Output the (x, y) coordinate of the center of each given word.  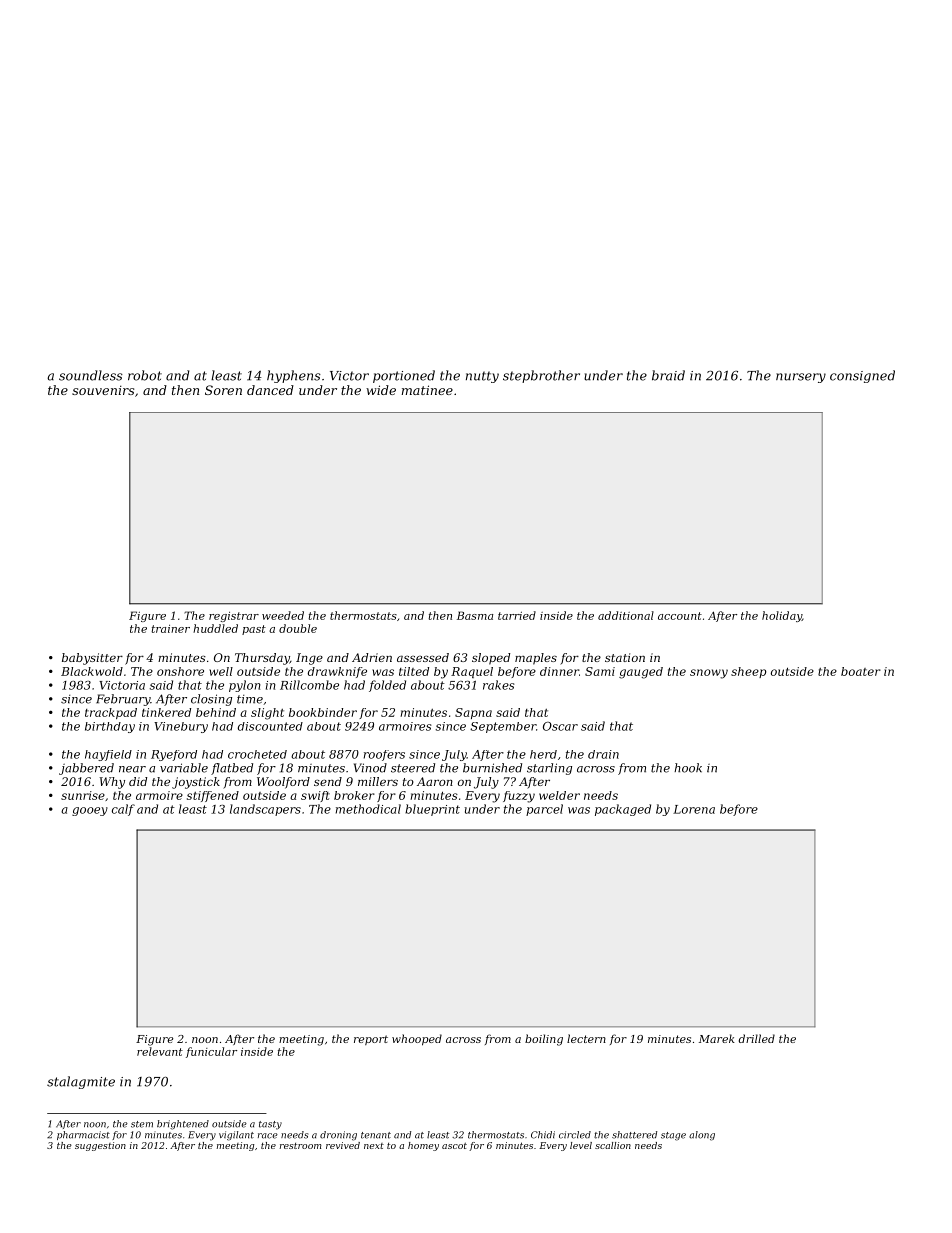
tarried (517, 615)
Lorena (694, 809)
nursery (801, 378)
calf (123, 810)
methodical (368, 809)
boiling (544, 1040)
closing (211, 700)
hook (688, 768)
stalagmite (81, 1082)
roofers (384, 755)
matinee (427, 390)
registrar (234, 617)
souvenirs (103, 390)
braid (668, 375)
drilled (757, 1038)
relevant (160, 1051)
